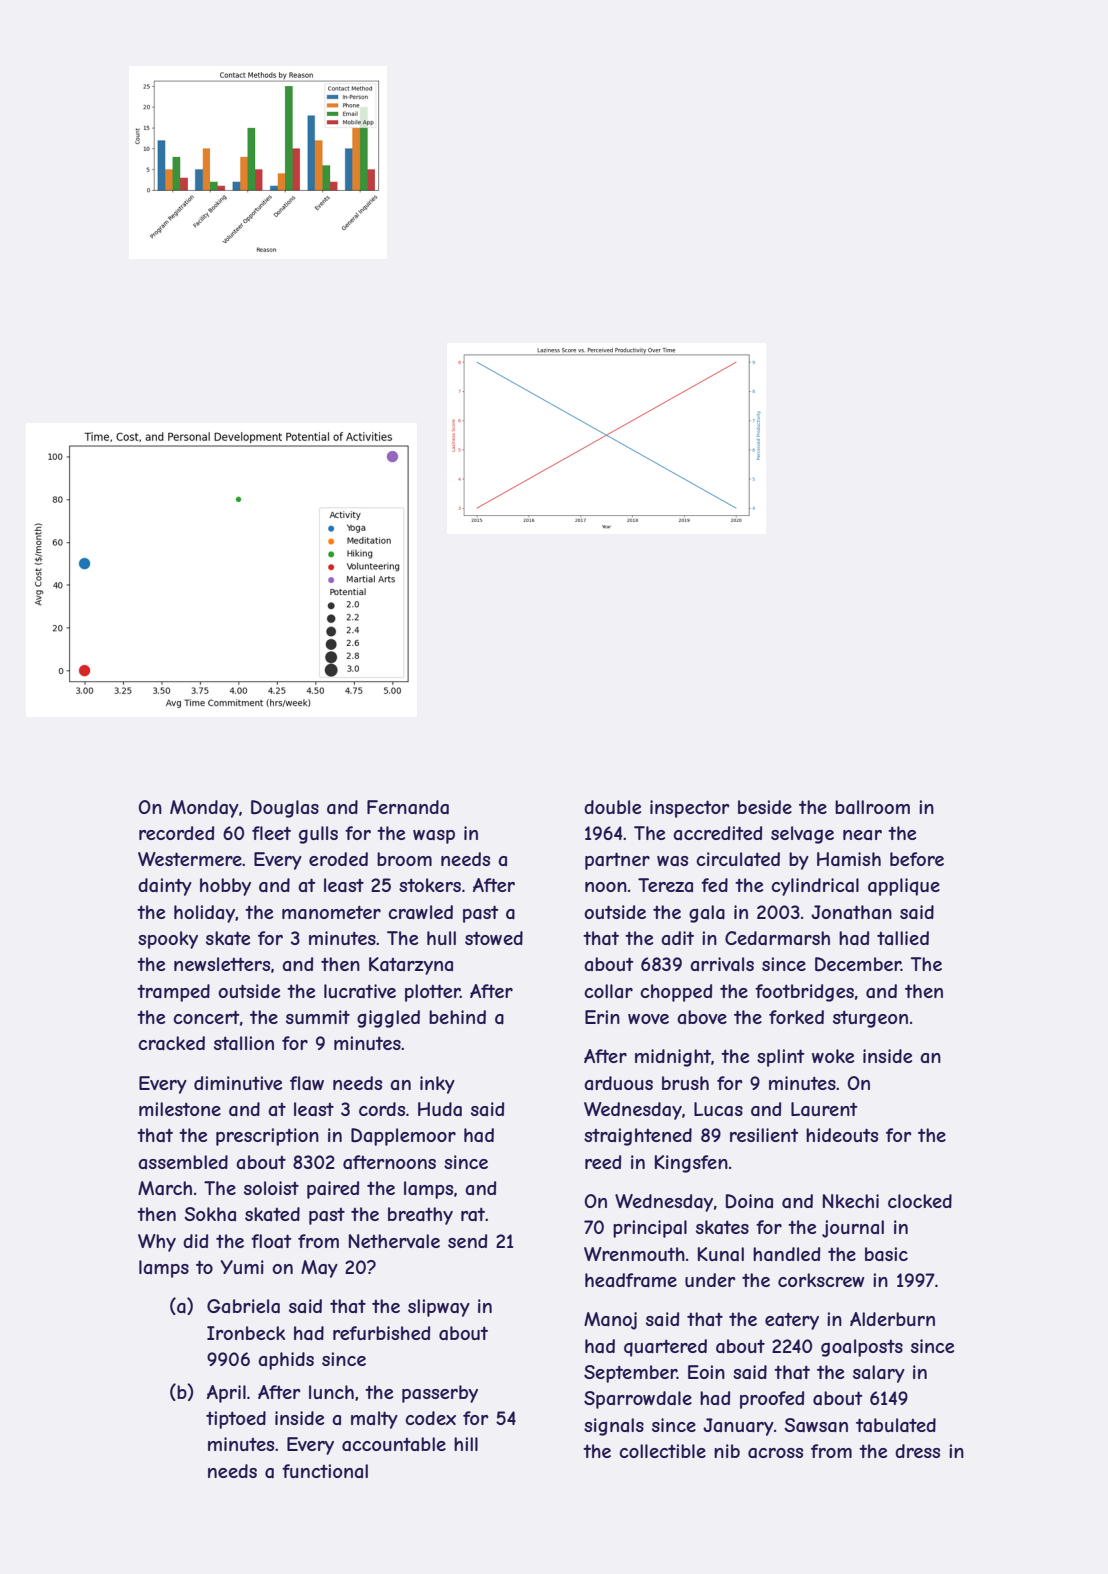 Image resolution: width=1108 pixels, height=1574 pixels. What do you see at coordinates (765, 807) in the screenshot?
I see `beside` at bounding box center [765, 807].
